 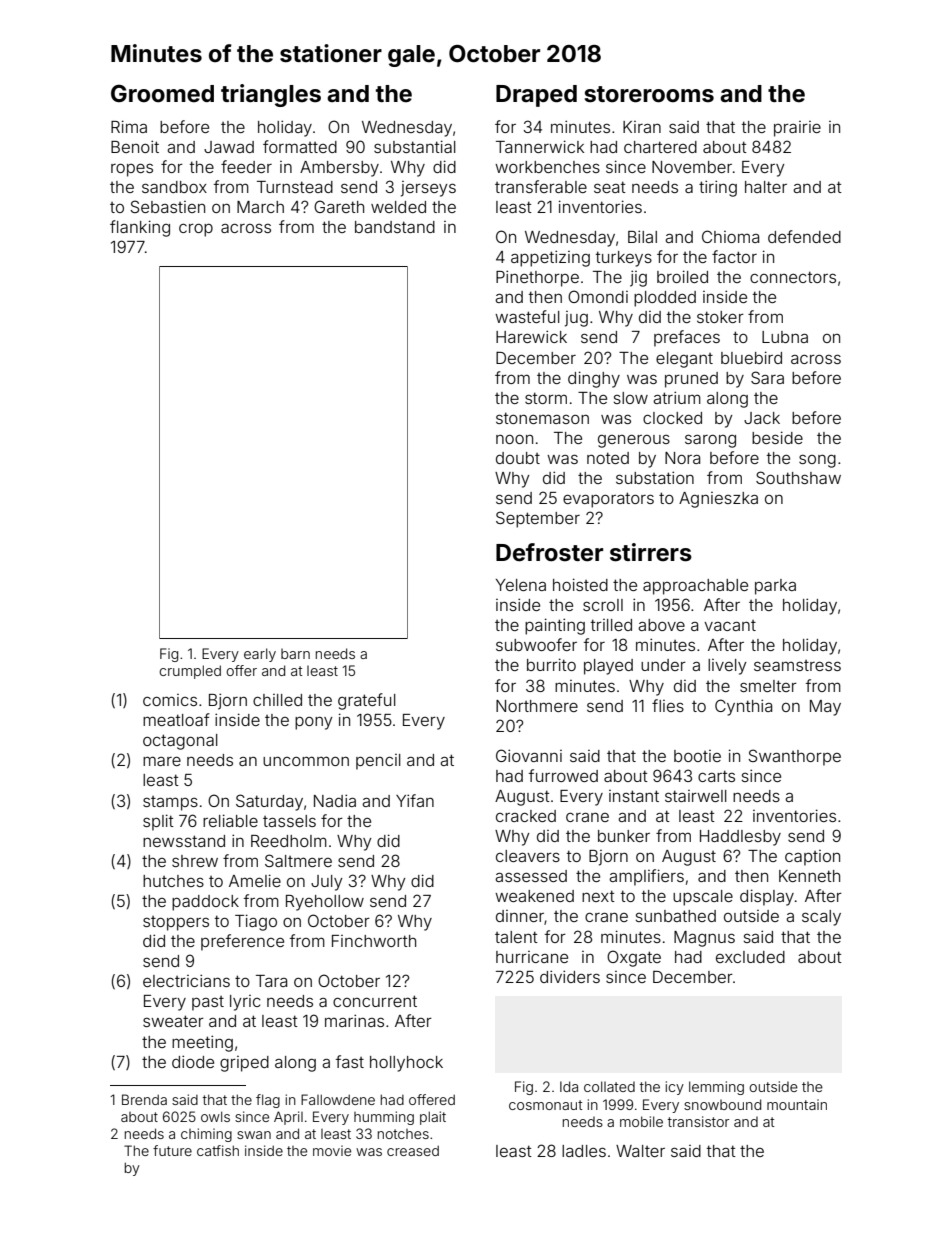 What do you see at coordinates (172, 1150) in the screenshot?
I see `future` at bounding box center [172, 1150].
